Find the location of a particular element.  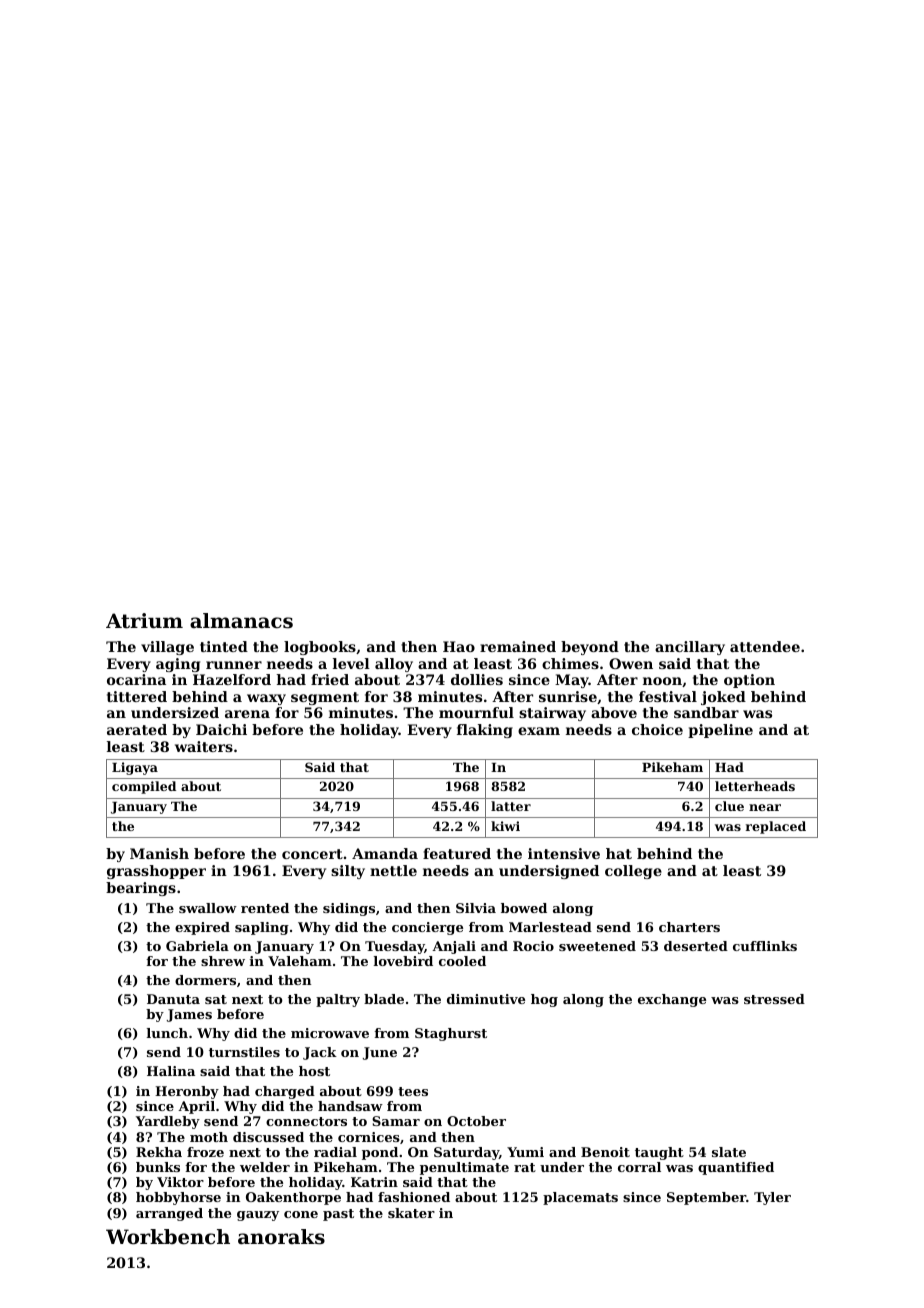

latter is located at coordinates (511, 806).
